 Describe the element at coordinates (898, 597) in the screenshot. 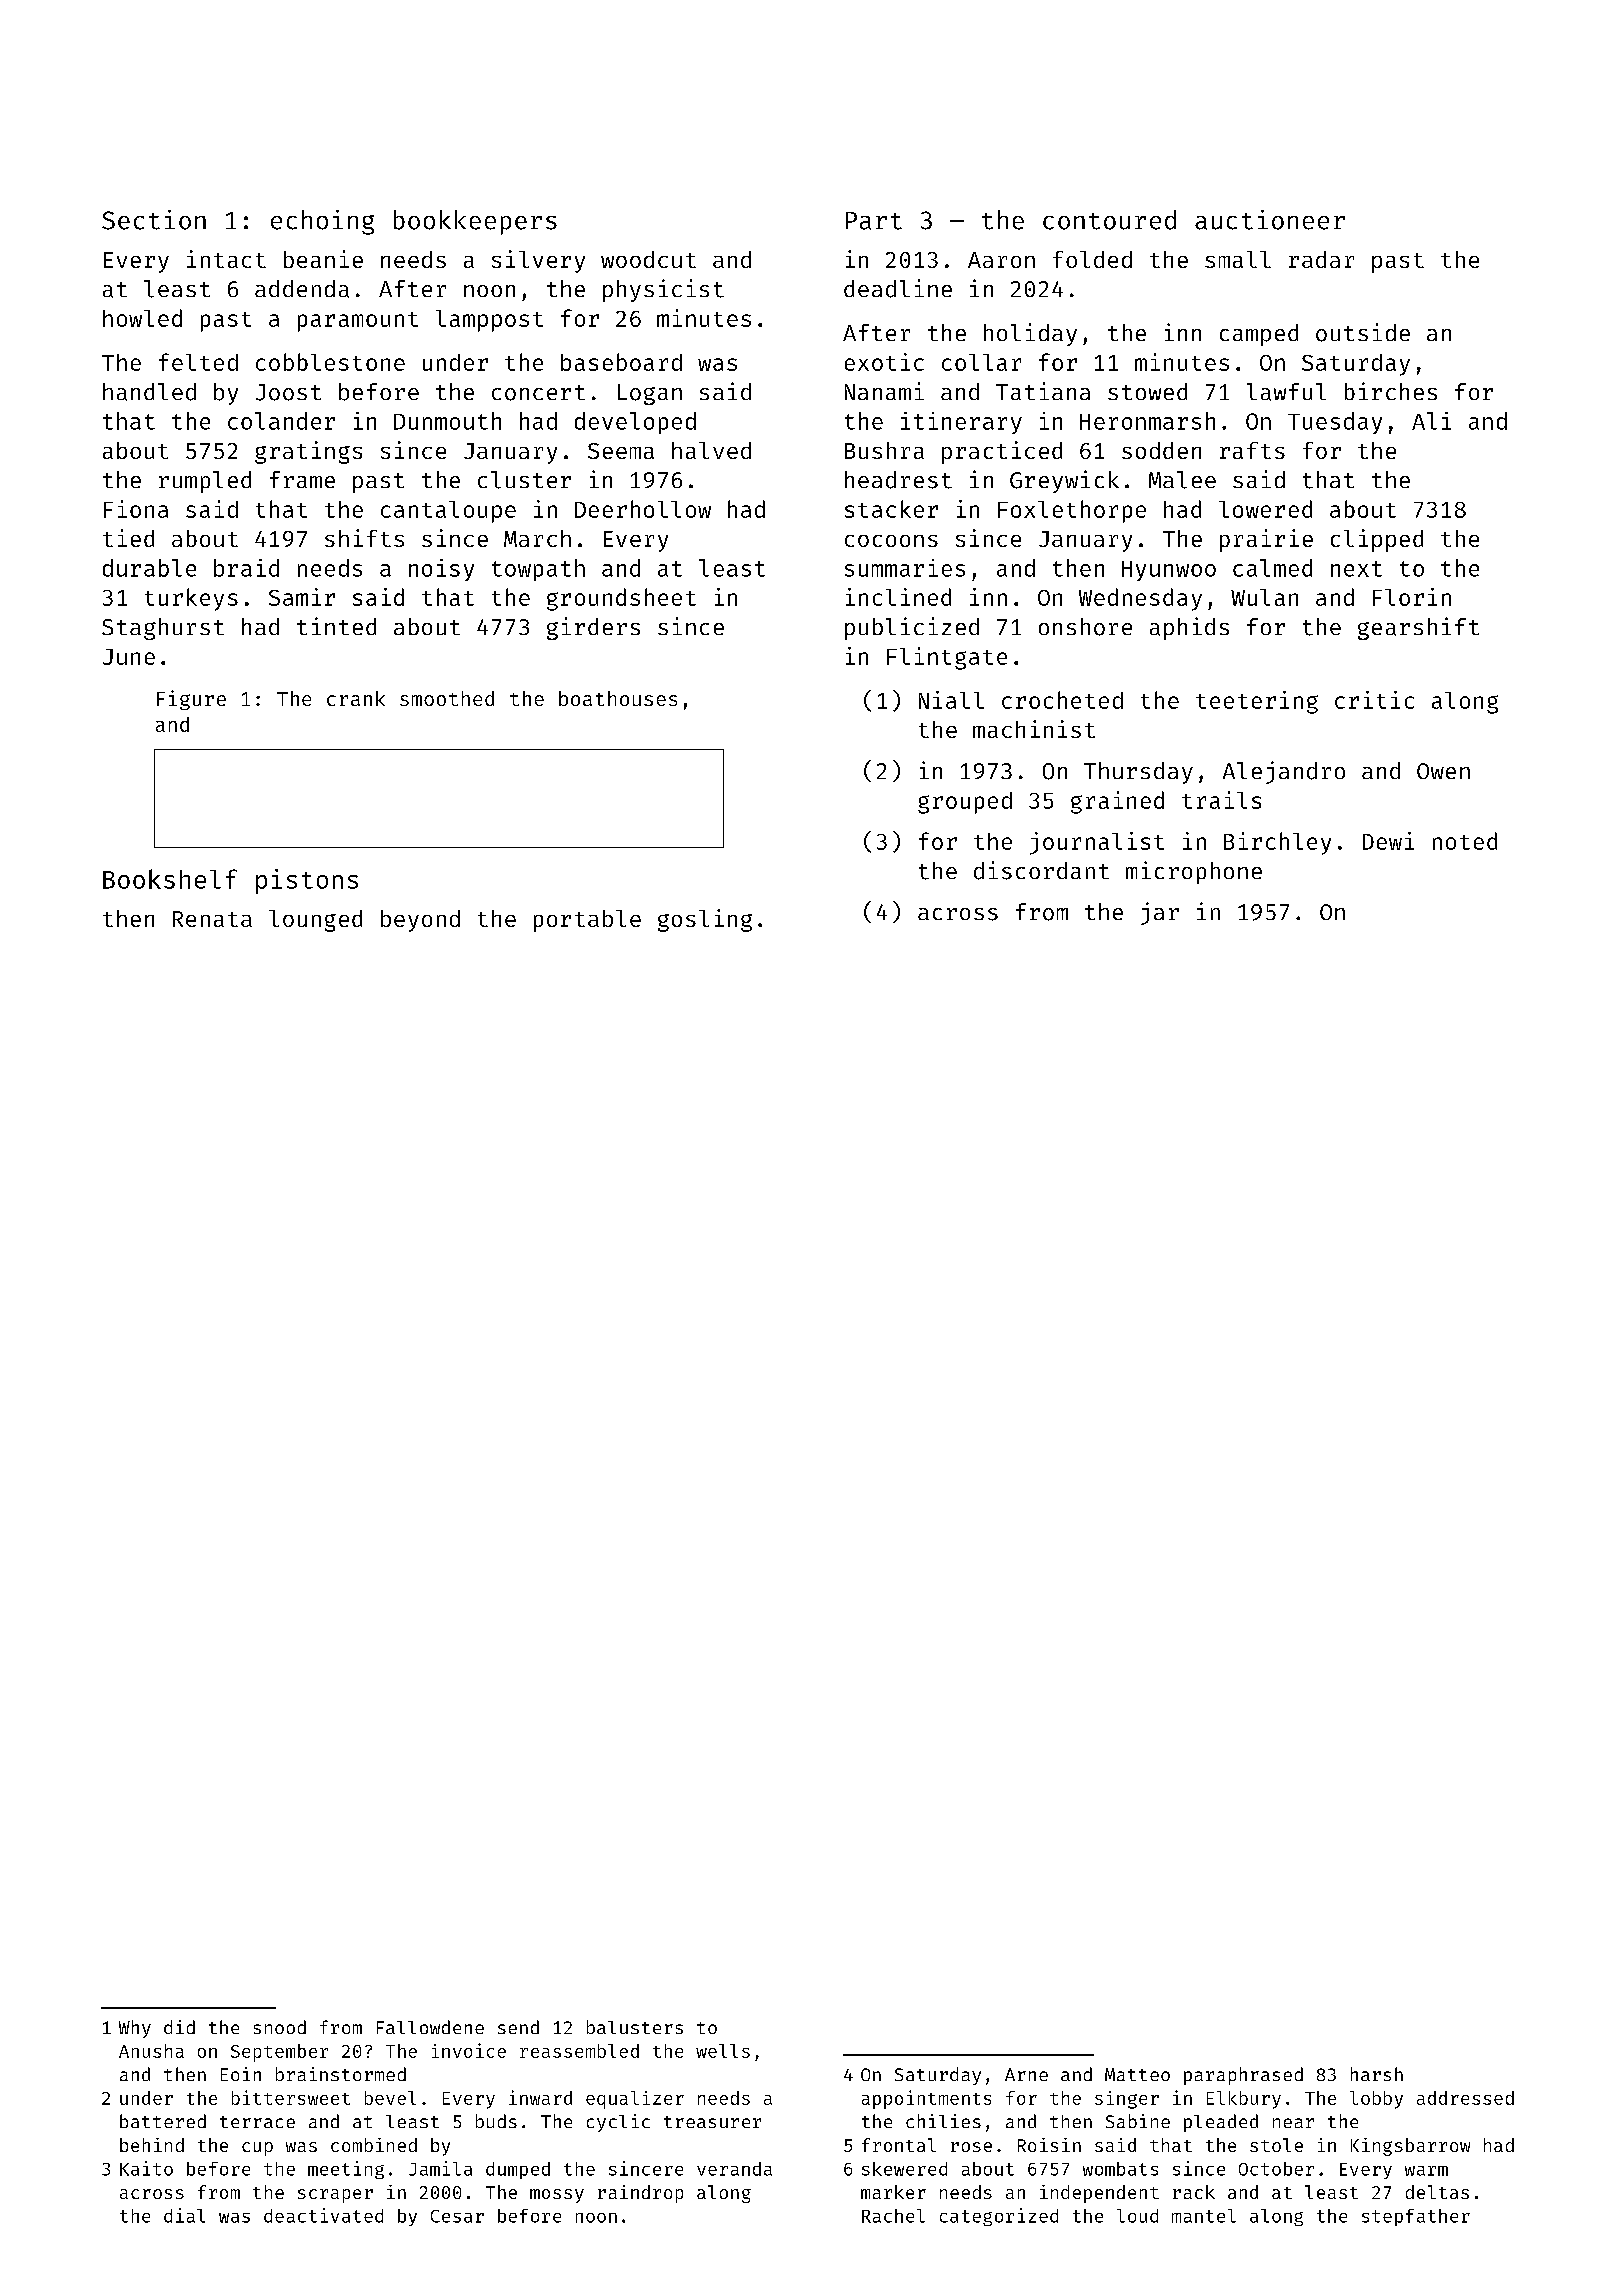

I see `inclined` at that location.
